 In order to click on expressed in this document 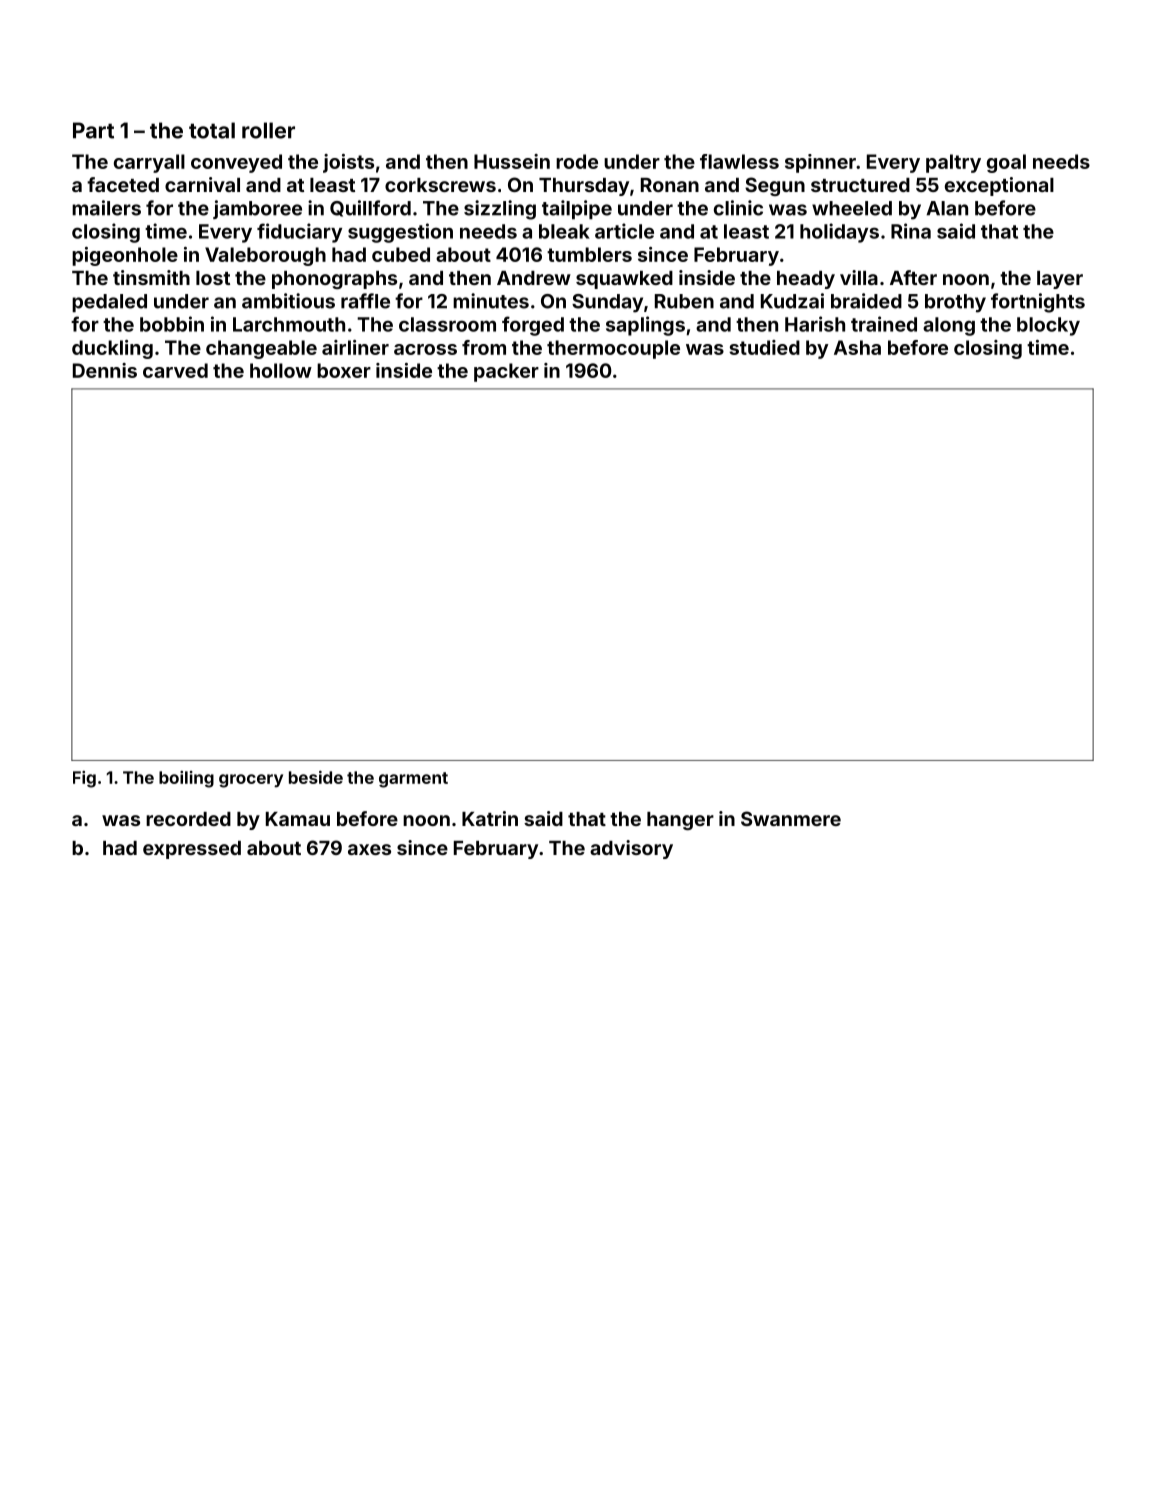, I will do `click(192, 850)`.
